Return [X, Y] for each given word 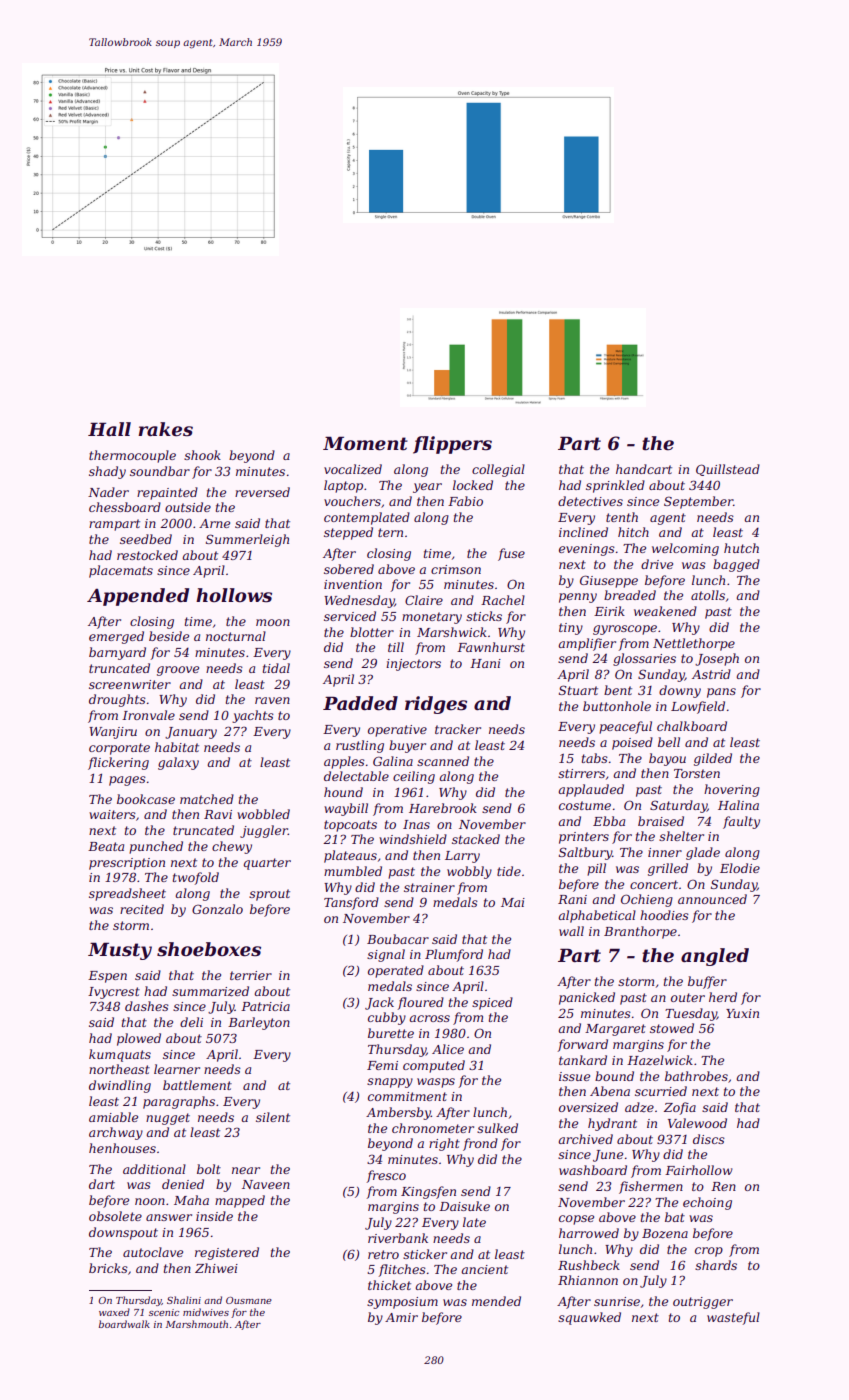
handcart [644, 469]
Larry [462, 857]
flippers [452, 445]
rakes [165, 429]
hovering [732, 790]
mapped [240, 1201]
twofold [196, 878]
